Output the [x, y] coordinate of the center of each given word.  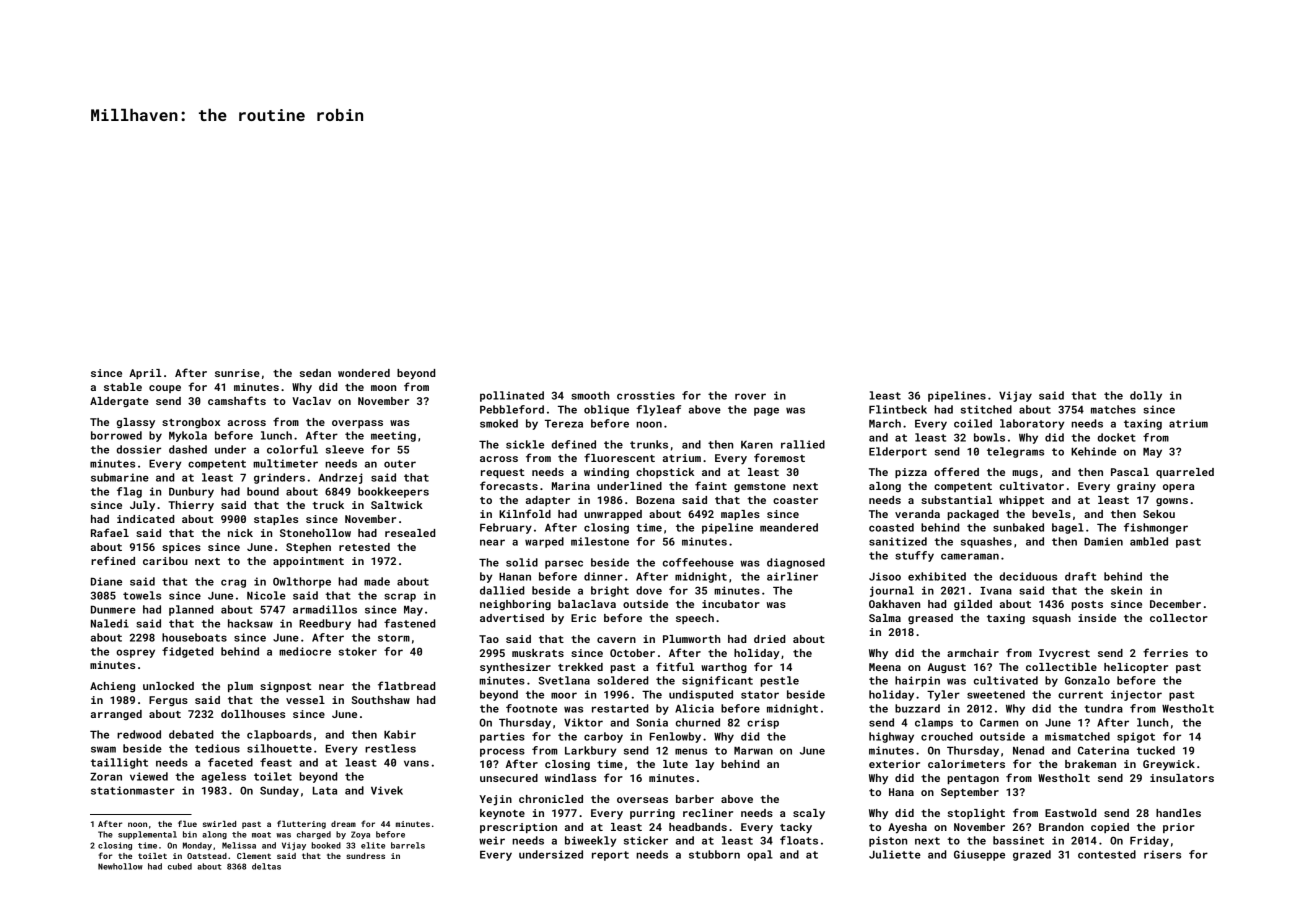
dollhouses [253, 714]
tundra [1103, 708]
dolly [1146, 396]
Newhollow [120, 866]
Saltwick [397, 505]
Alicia [694, 708]
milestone [600, 541]
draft [1080, 576]
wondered [364, 373]
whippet [1021, 501]
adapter [548, 501]
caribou [165, 561]
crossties [646, 395]
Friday [1149, 841]
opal [760, 855]
